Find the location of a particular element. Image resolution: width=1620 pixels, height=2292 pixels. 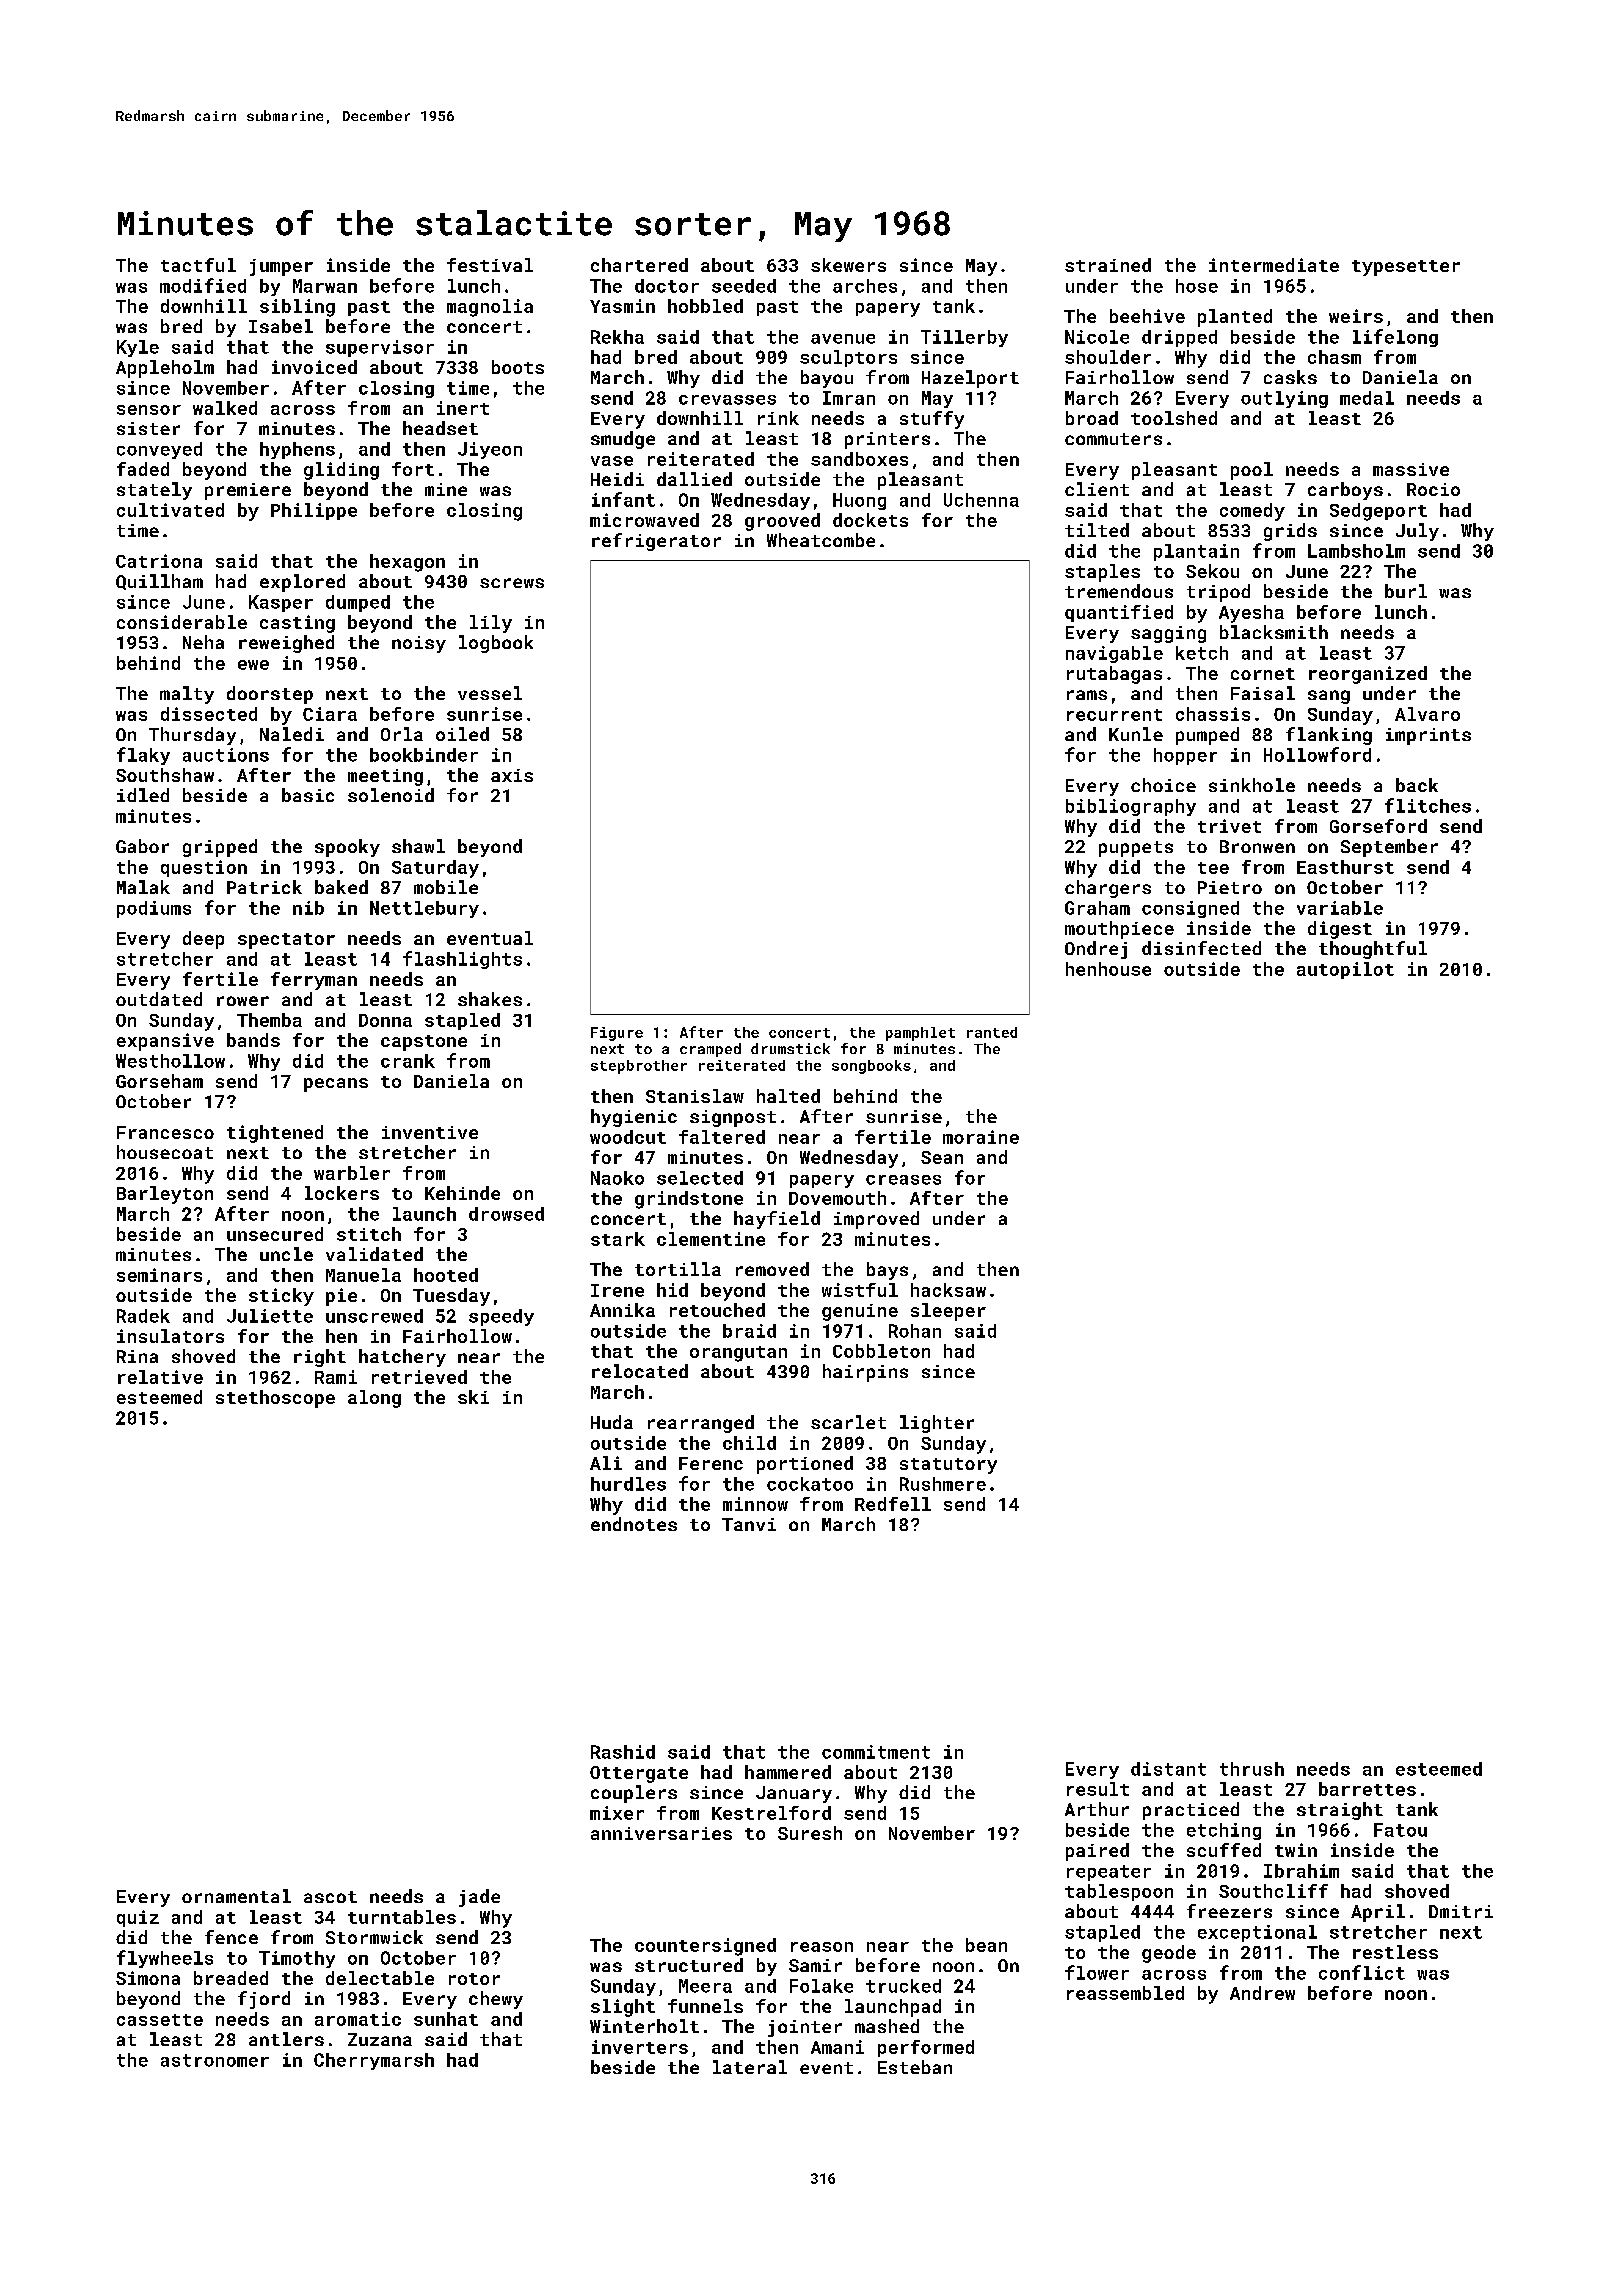

Huda is located at coordinates (612, 1422).
